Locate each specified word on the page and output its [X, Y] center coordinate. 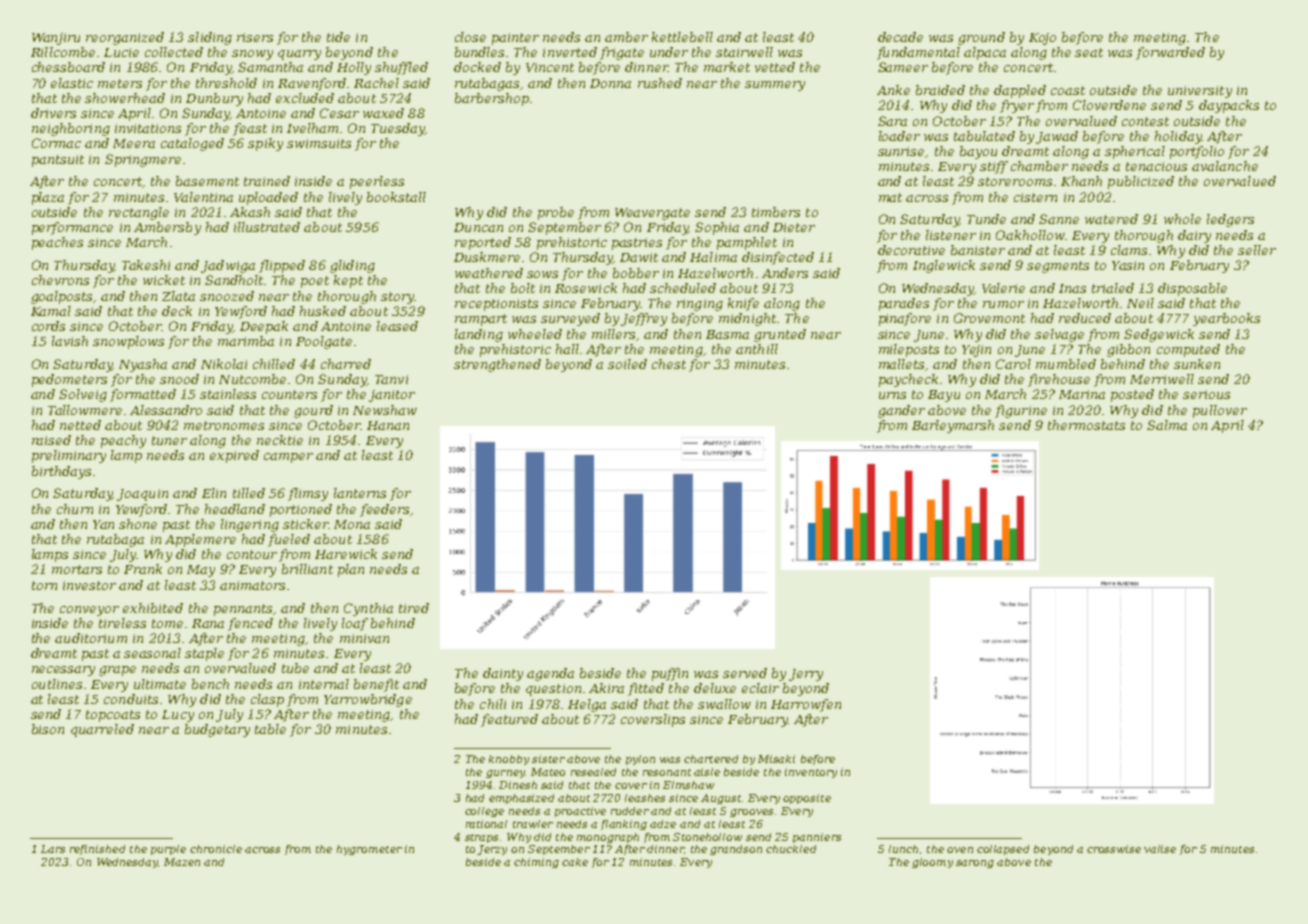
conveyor [89, 611]
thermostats [1086, 425]
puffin [670, 674]
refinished [97, 850]
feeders [384, 510]
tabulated [984, 136]
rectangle [139, 213]
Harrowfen [806, 705]
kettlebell [682, 37]
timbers [776, 212]
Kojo [1042, 39]
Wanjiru [56, 39]
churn [75, 509]
